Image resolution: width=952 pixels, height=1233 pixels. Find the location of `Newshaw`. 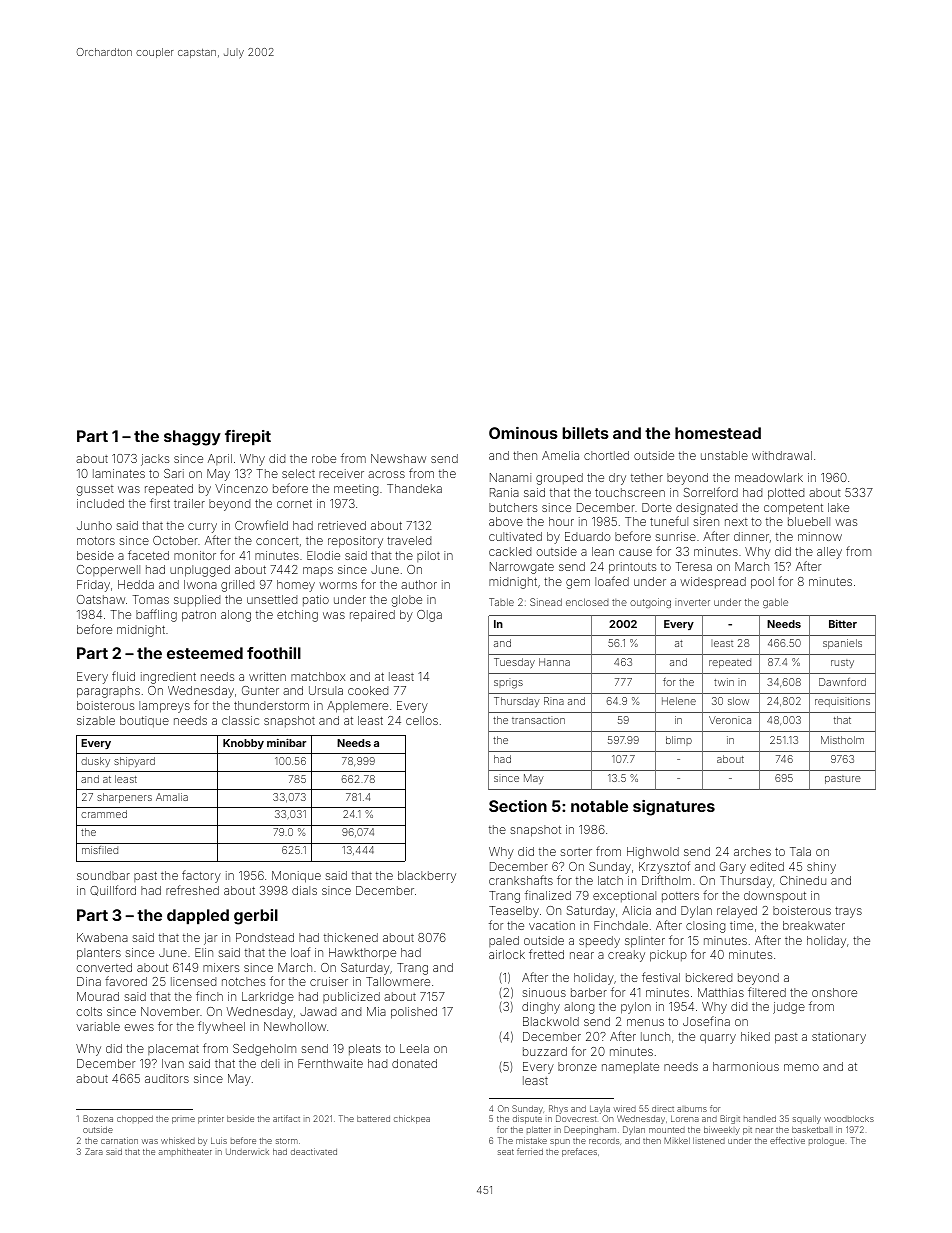

Newshaw is located at coordinates (398, 458).
